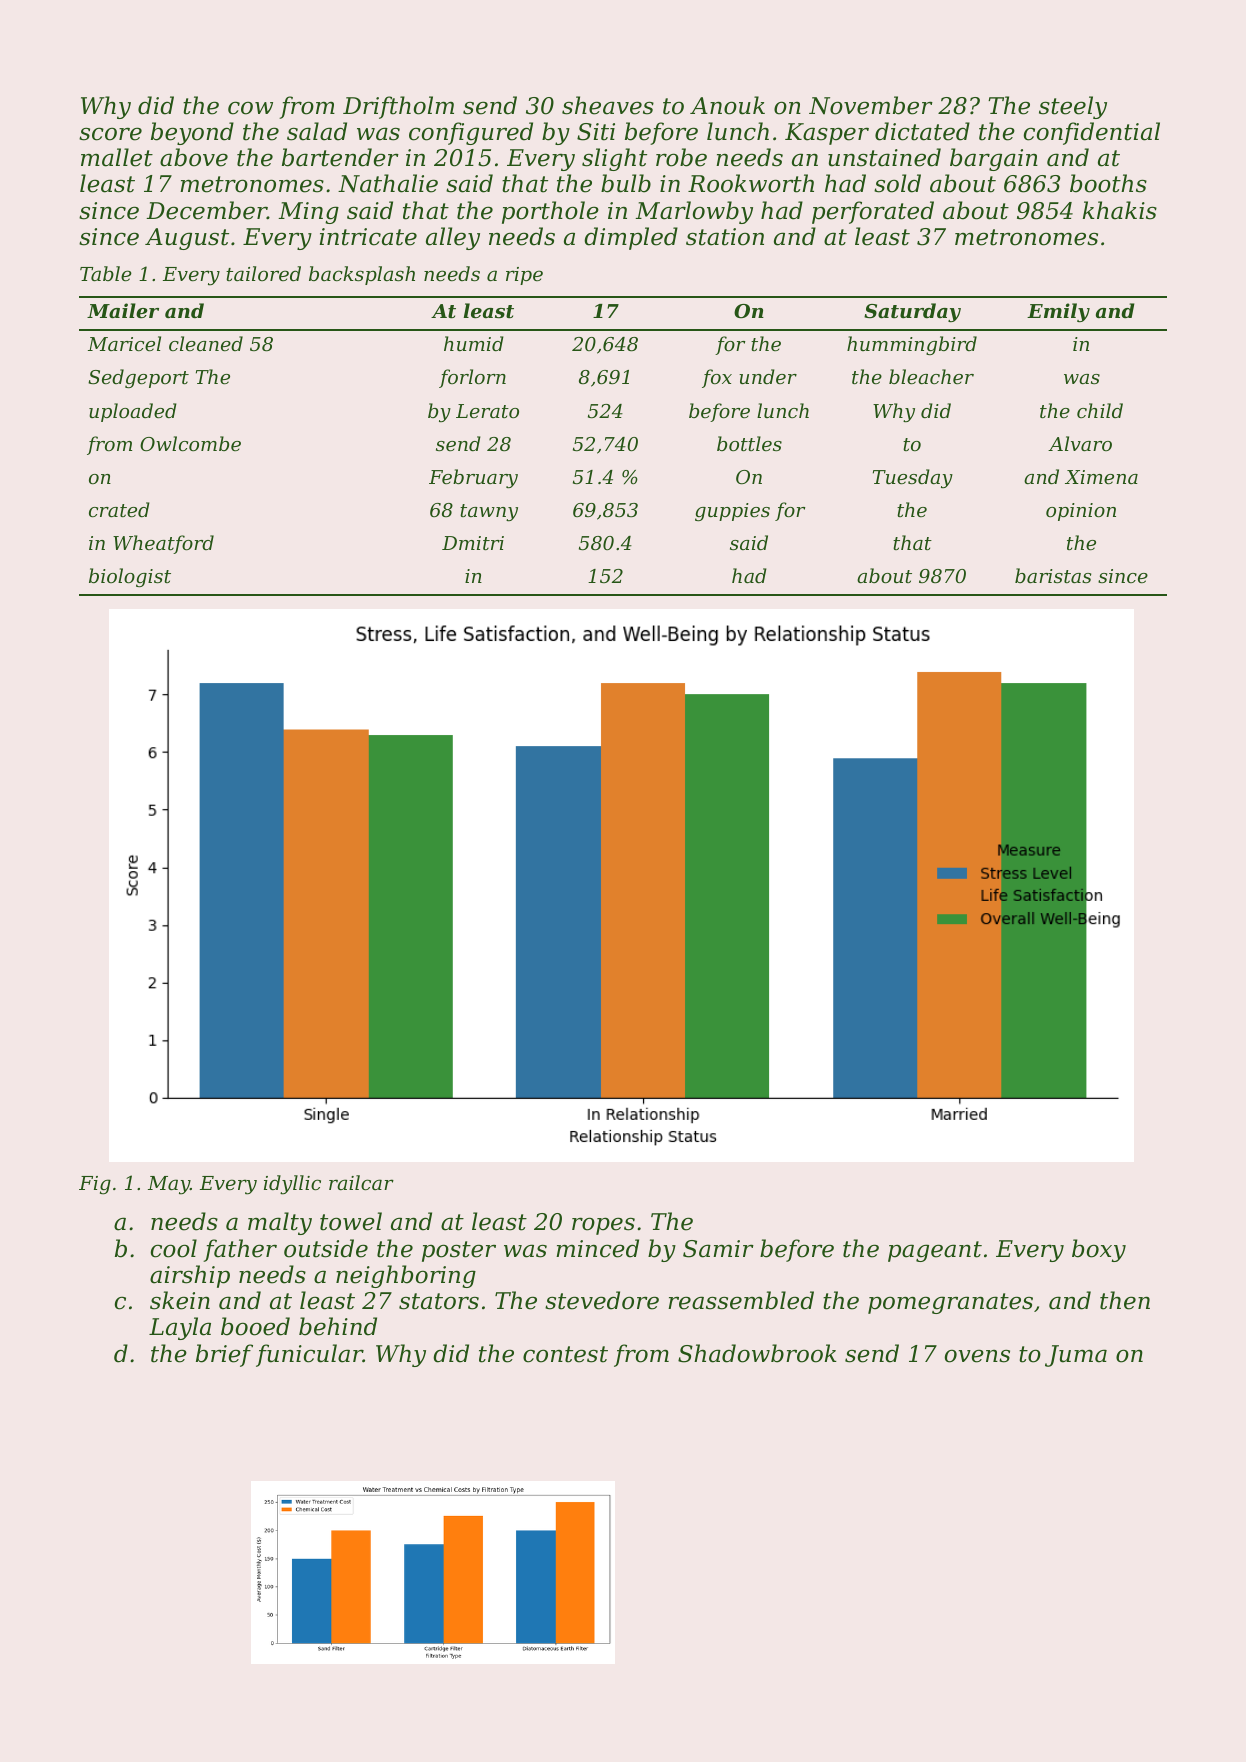 The image size is (1246, 1762). I want to click on idyllic, so click(292, 1185).
